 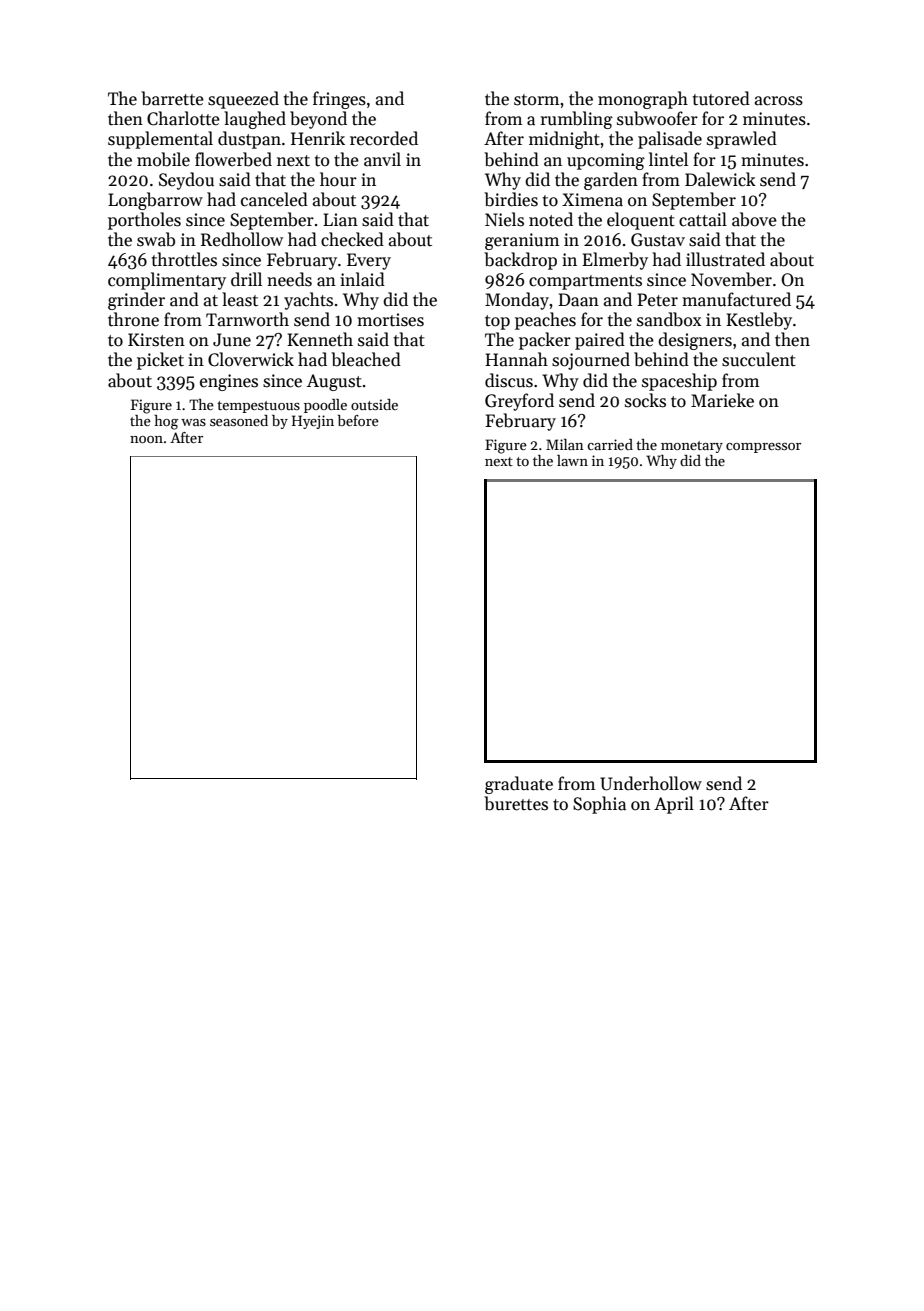 What do you see at coordinates (517, 301) in the page?
I see `Monday` at bounding box center [517, 301].
